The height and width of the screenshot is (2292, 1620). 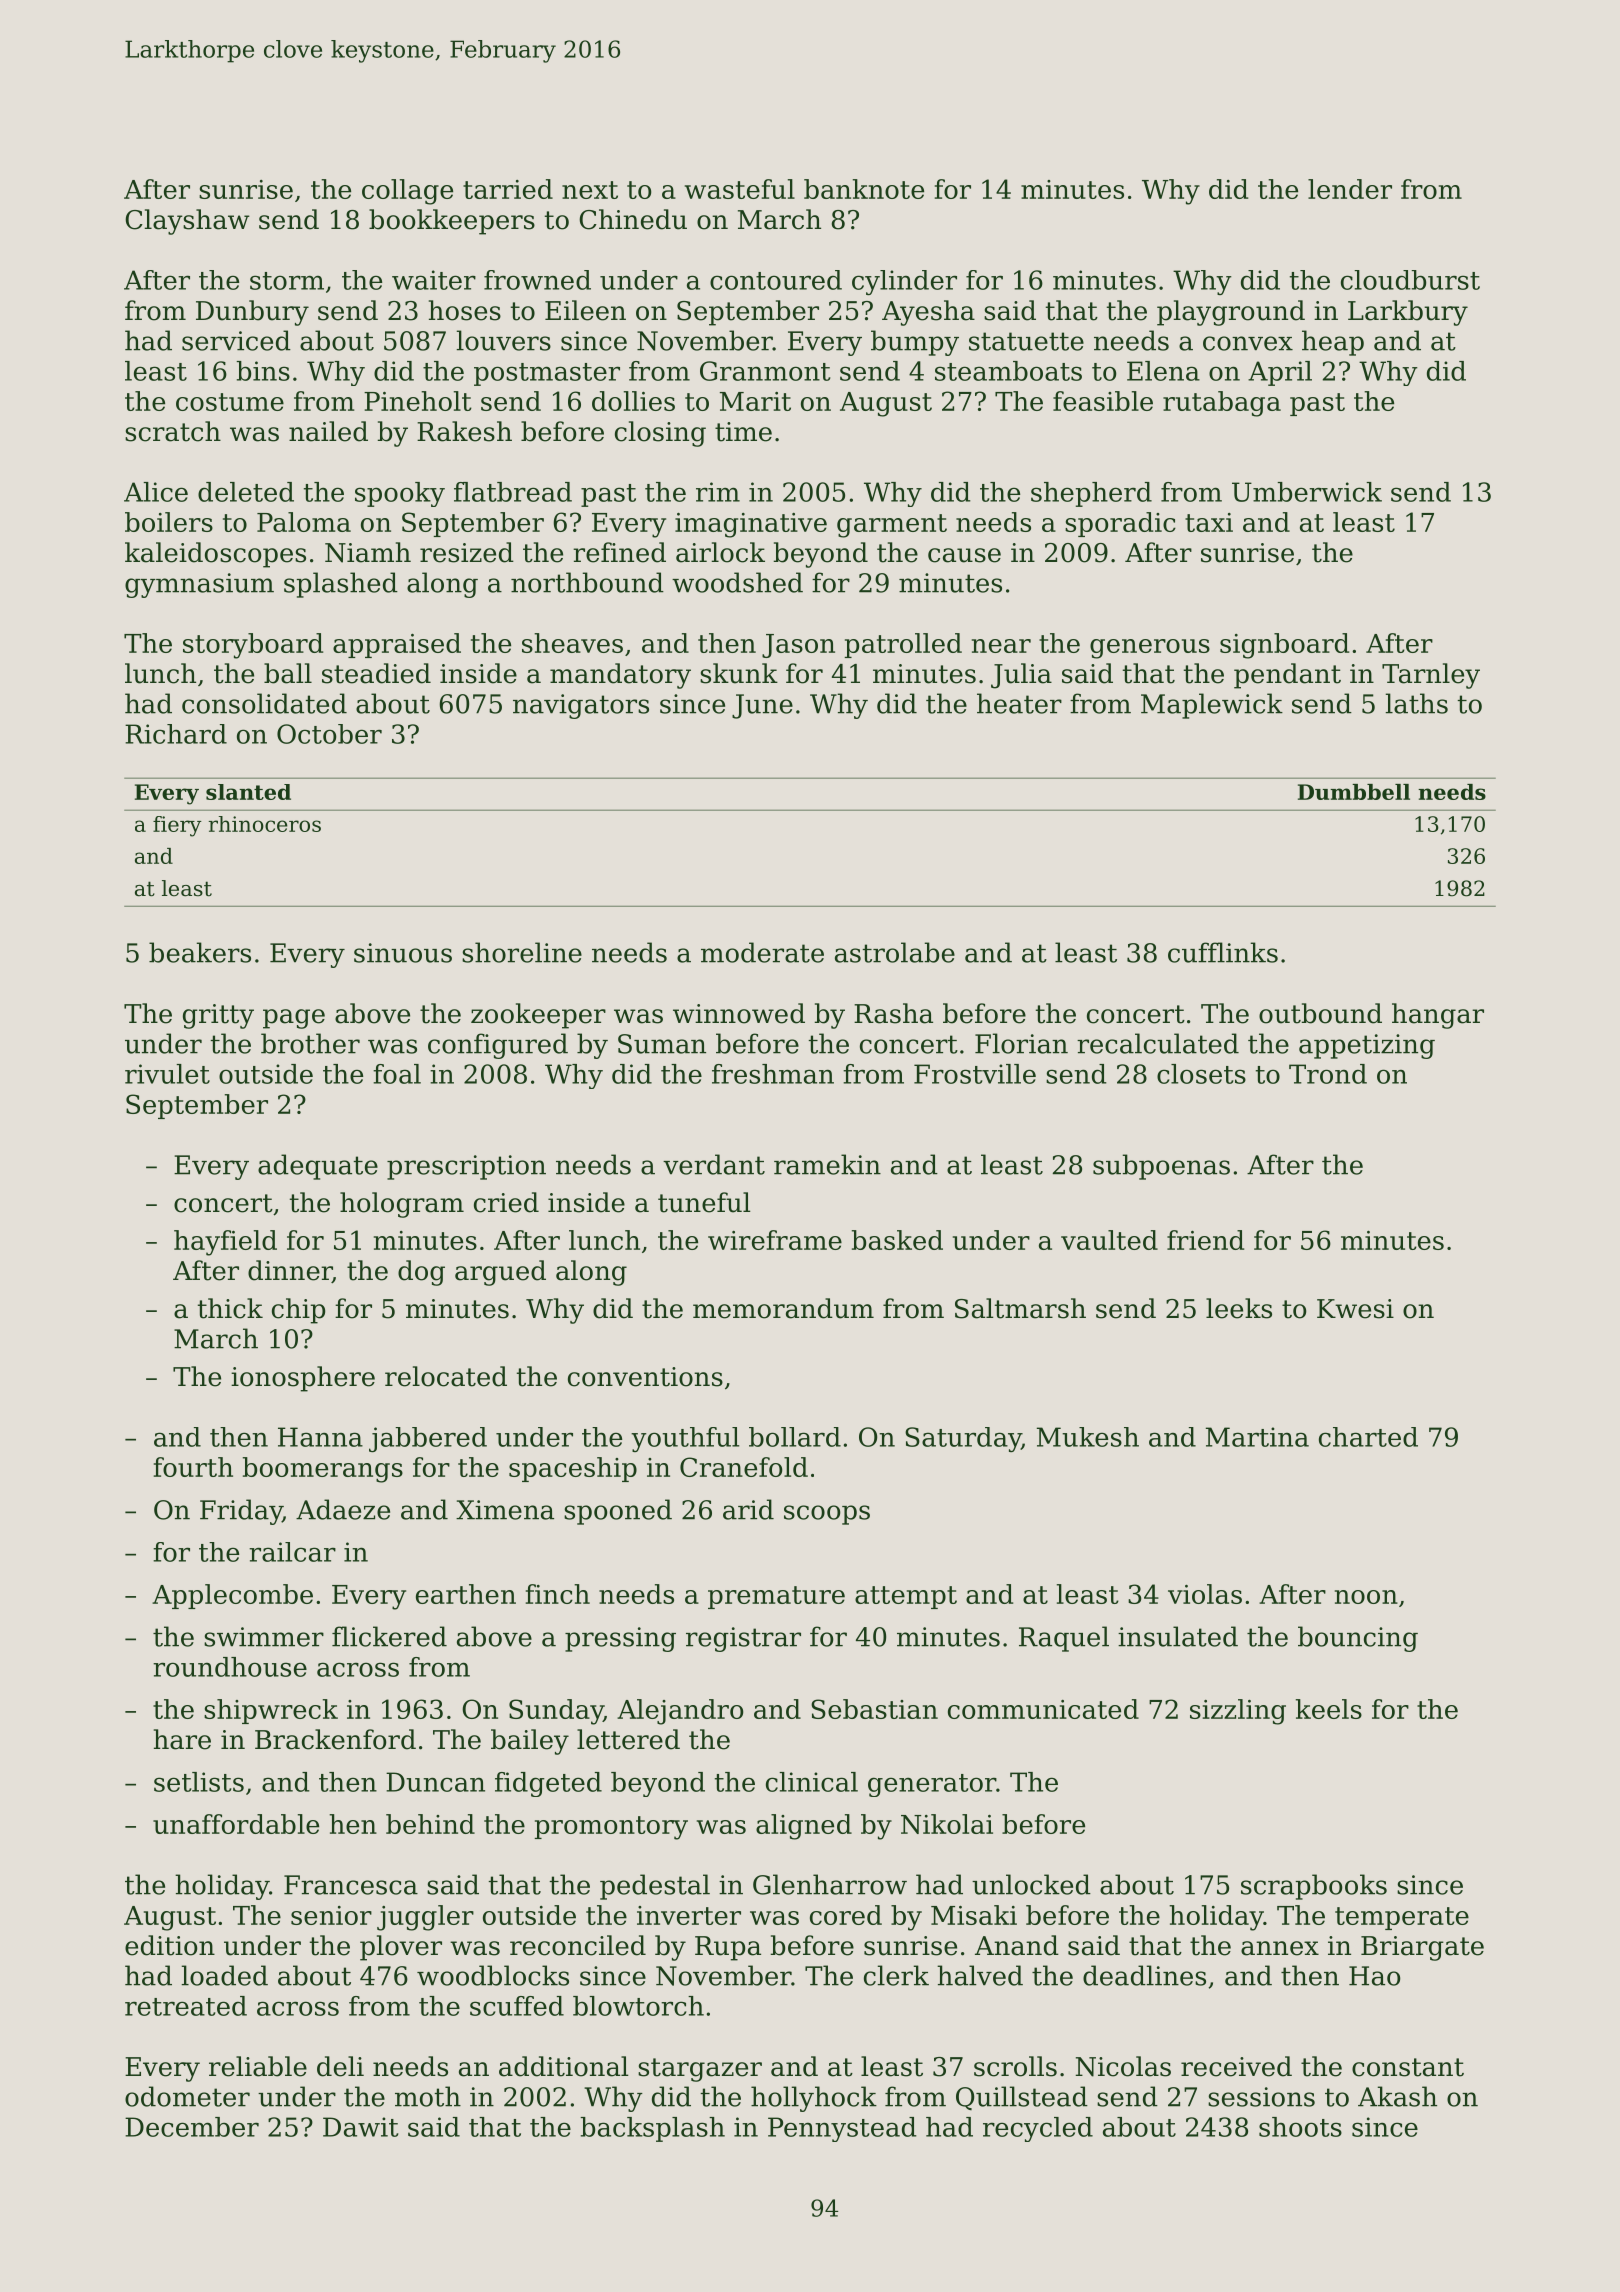 I want to click on moth, so click(x=428, y=2096).
